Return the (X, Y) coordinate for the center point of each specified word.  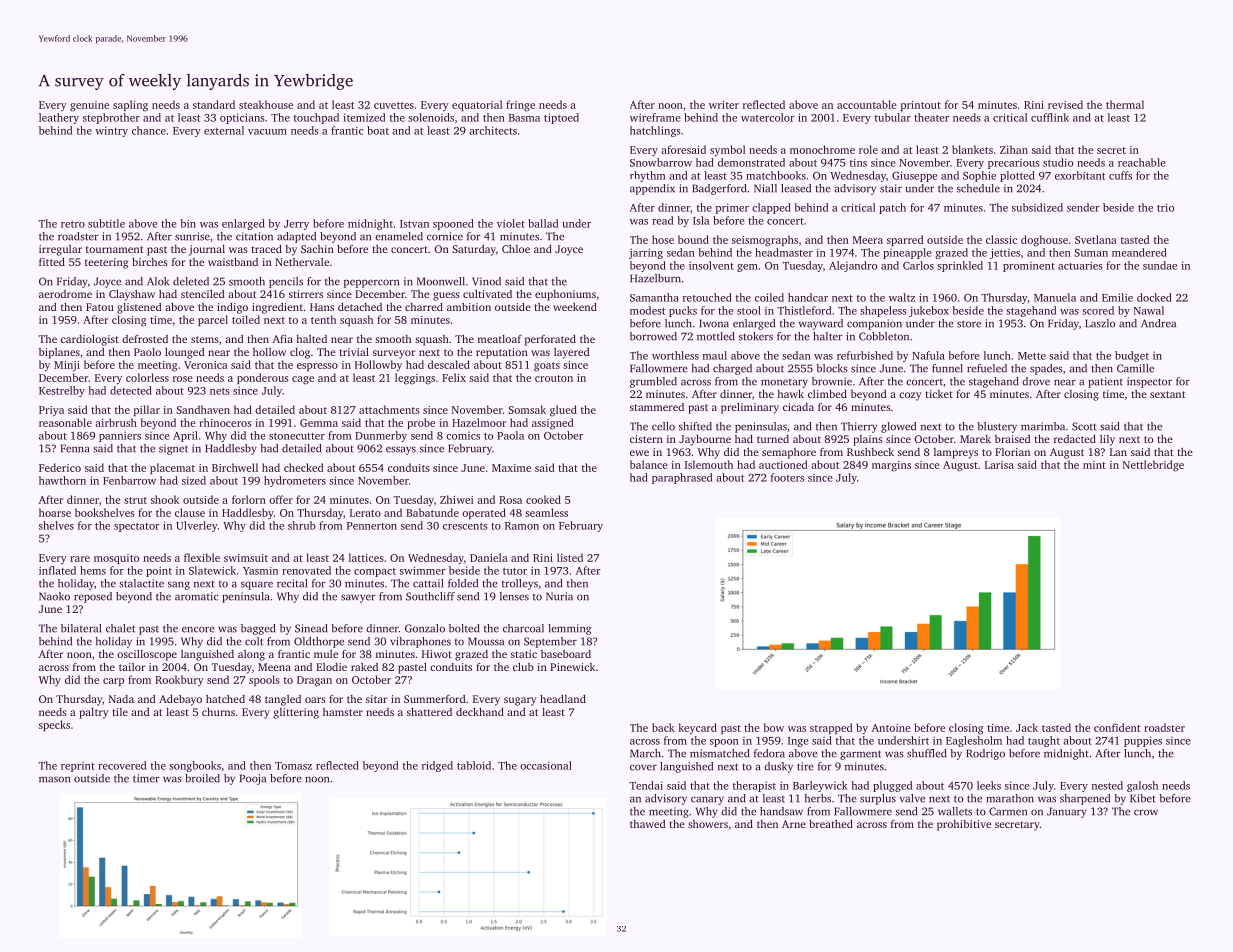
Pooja (253, 779)
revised (1065, 104)
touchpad (316, 118)
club (523, 666)
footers (787, 477)
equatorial (477, 105)
